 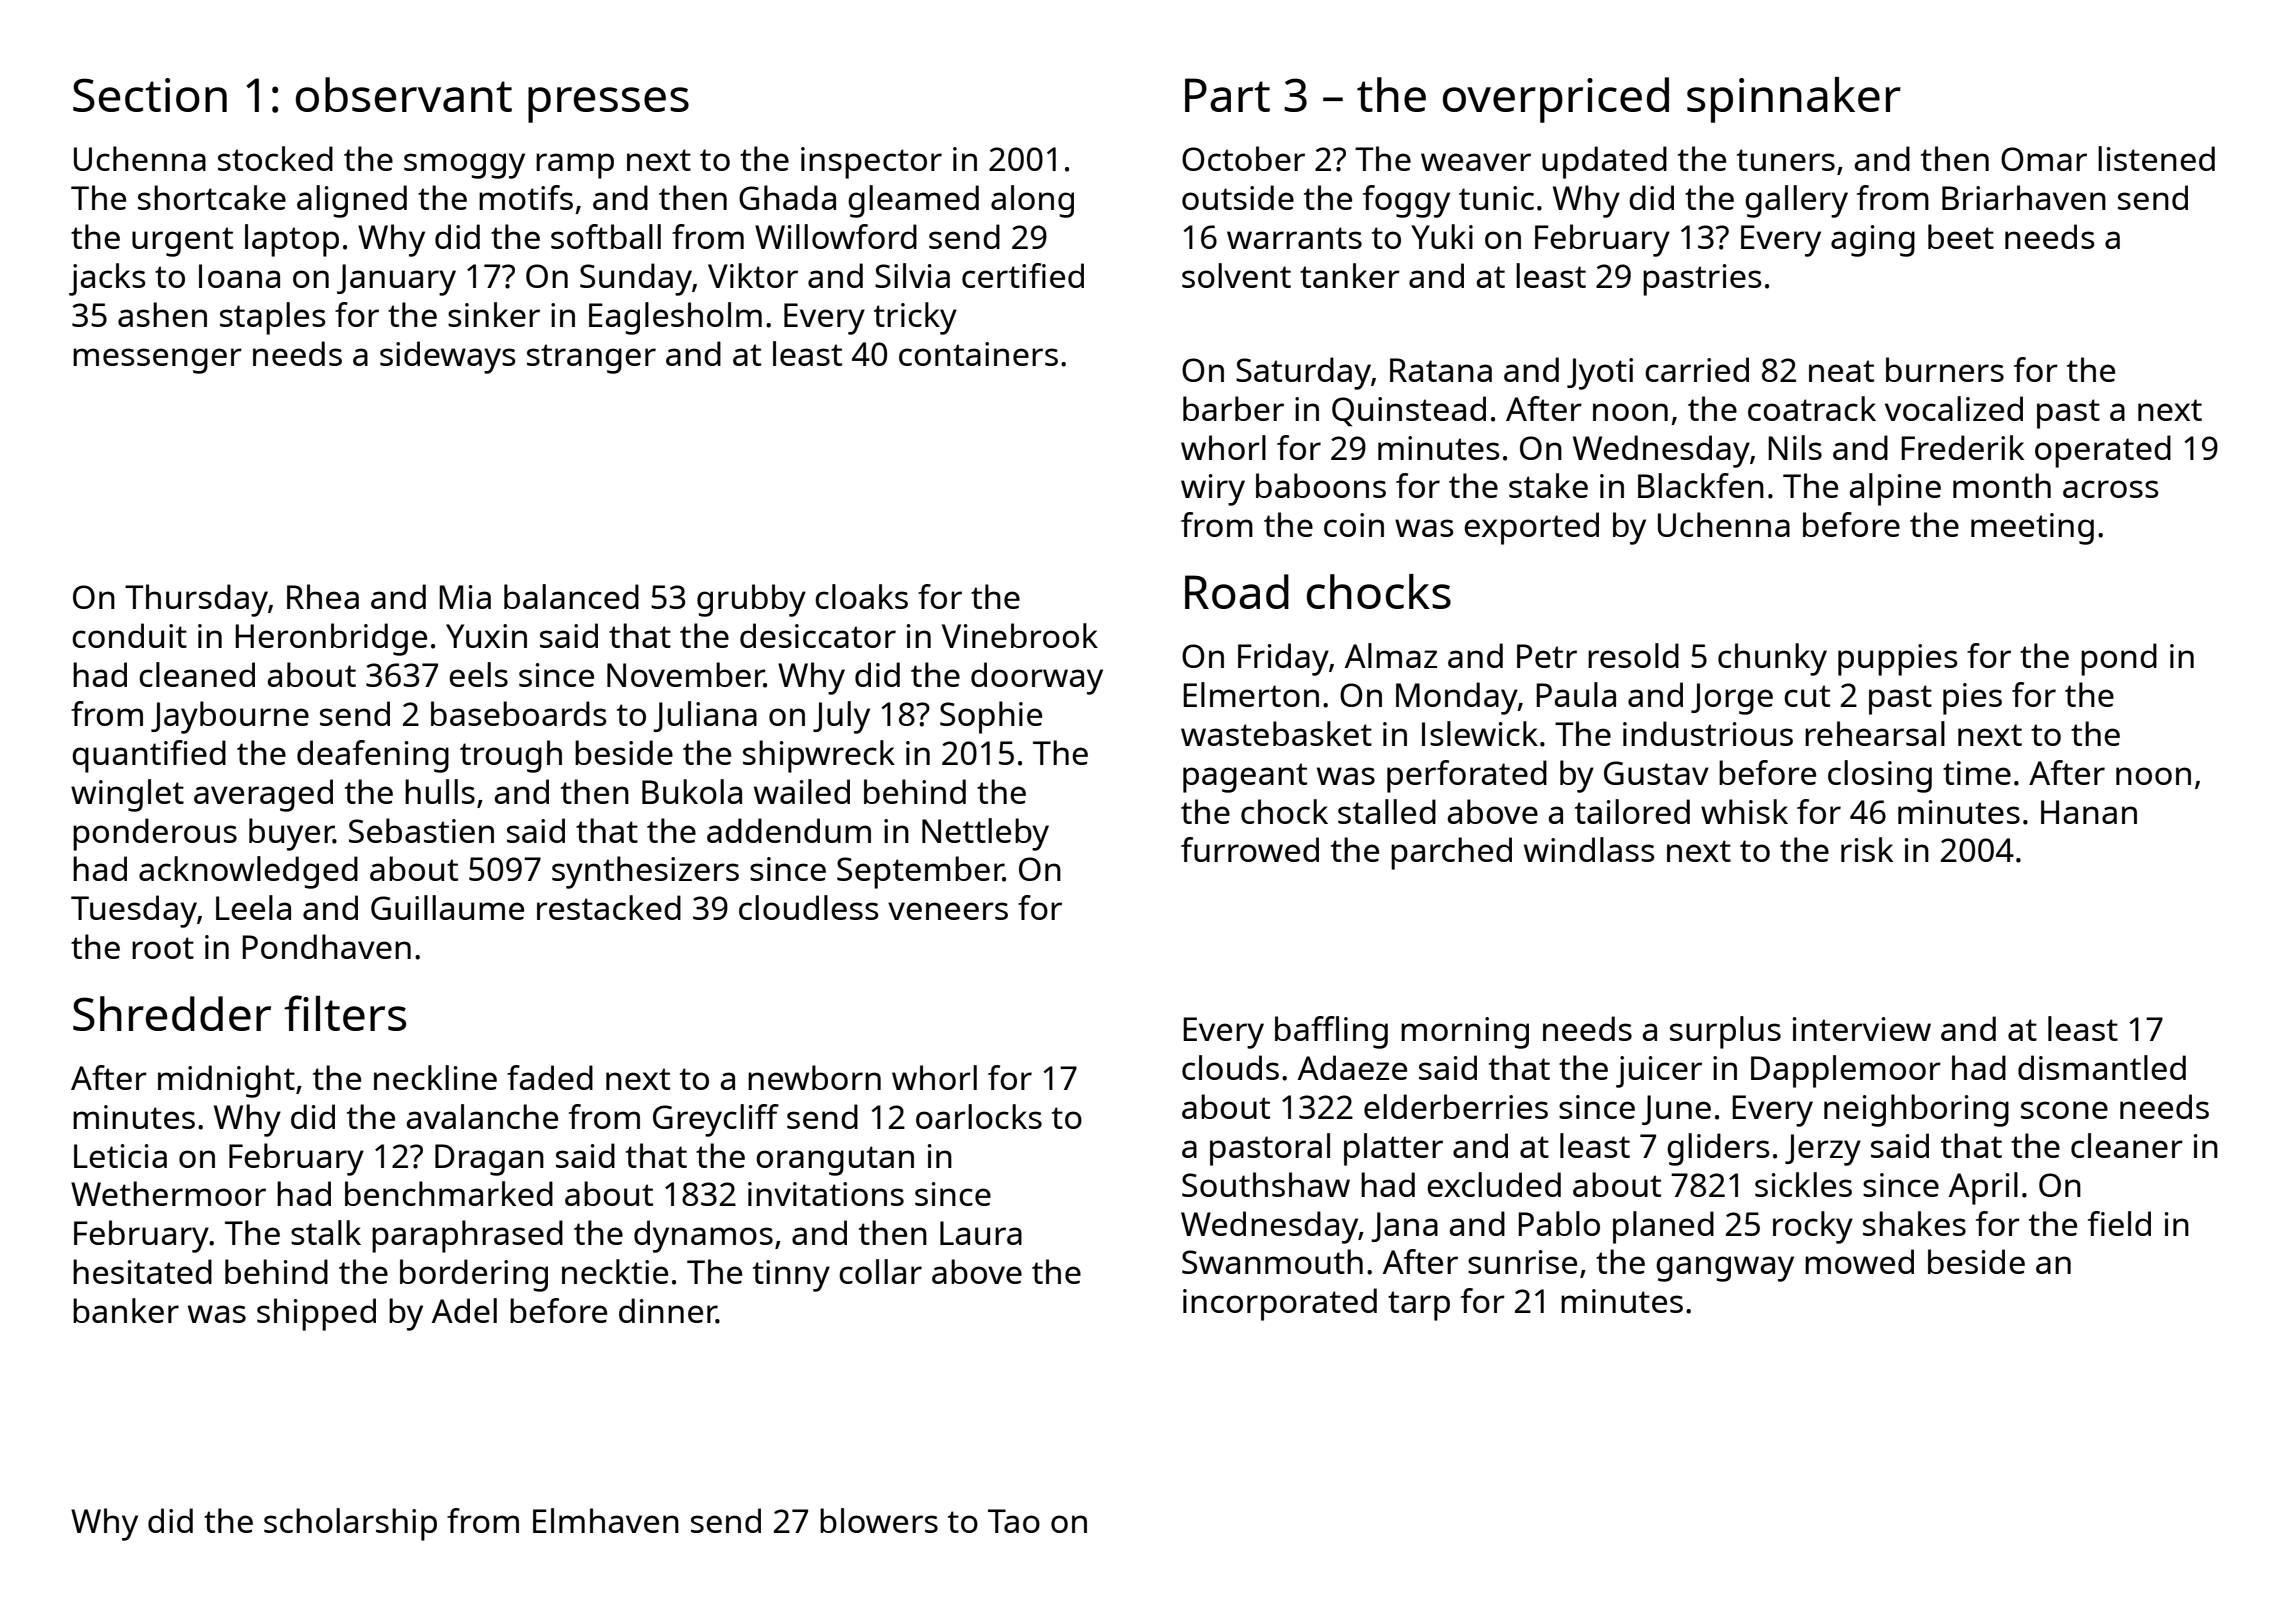 I want to click on eels, so click(x=478, y=674).
